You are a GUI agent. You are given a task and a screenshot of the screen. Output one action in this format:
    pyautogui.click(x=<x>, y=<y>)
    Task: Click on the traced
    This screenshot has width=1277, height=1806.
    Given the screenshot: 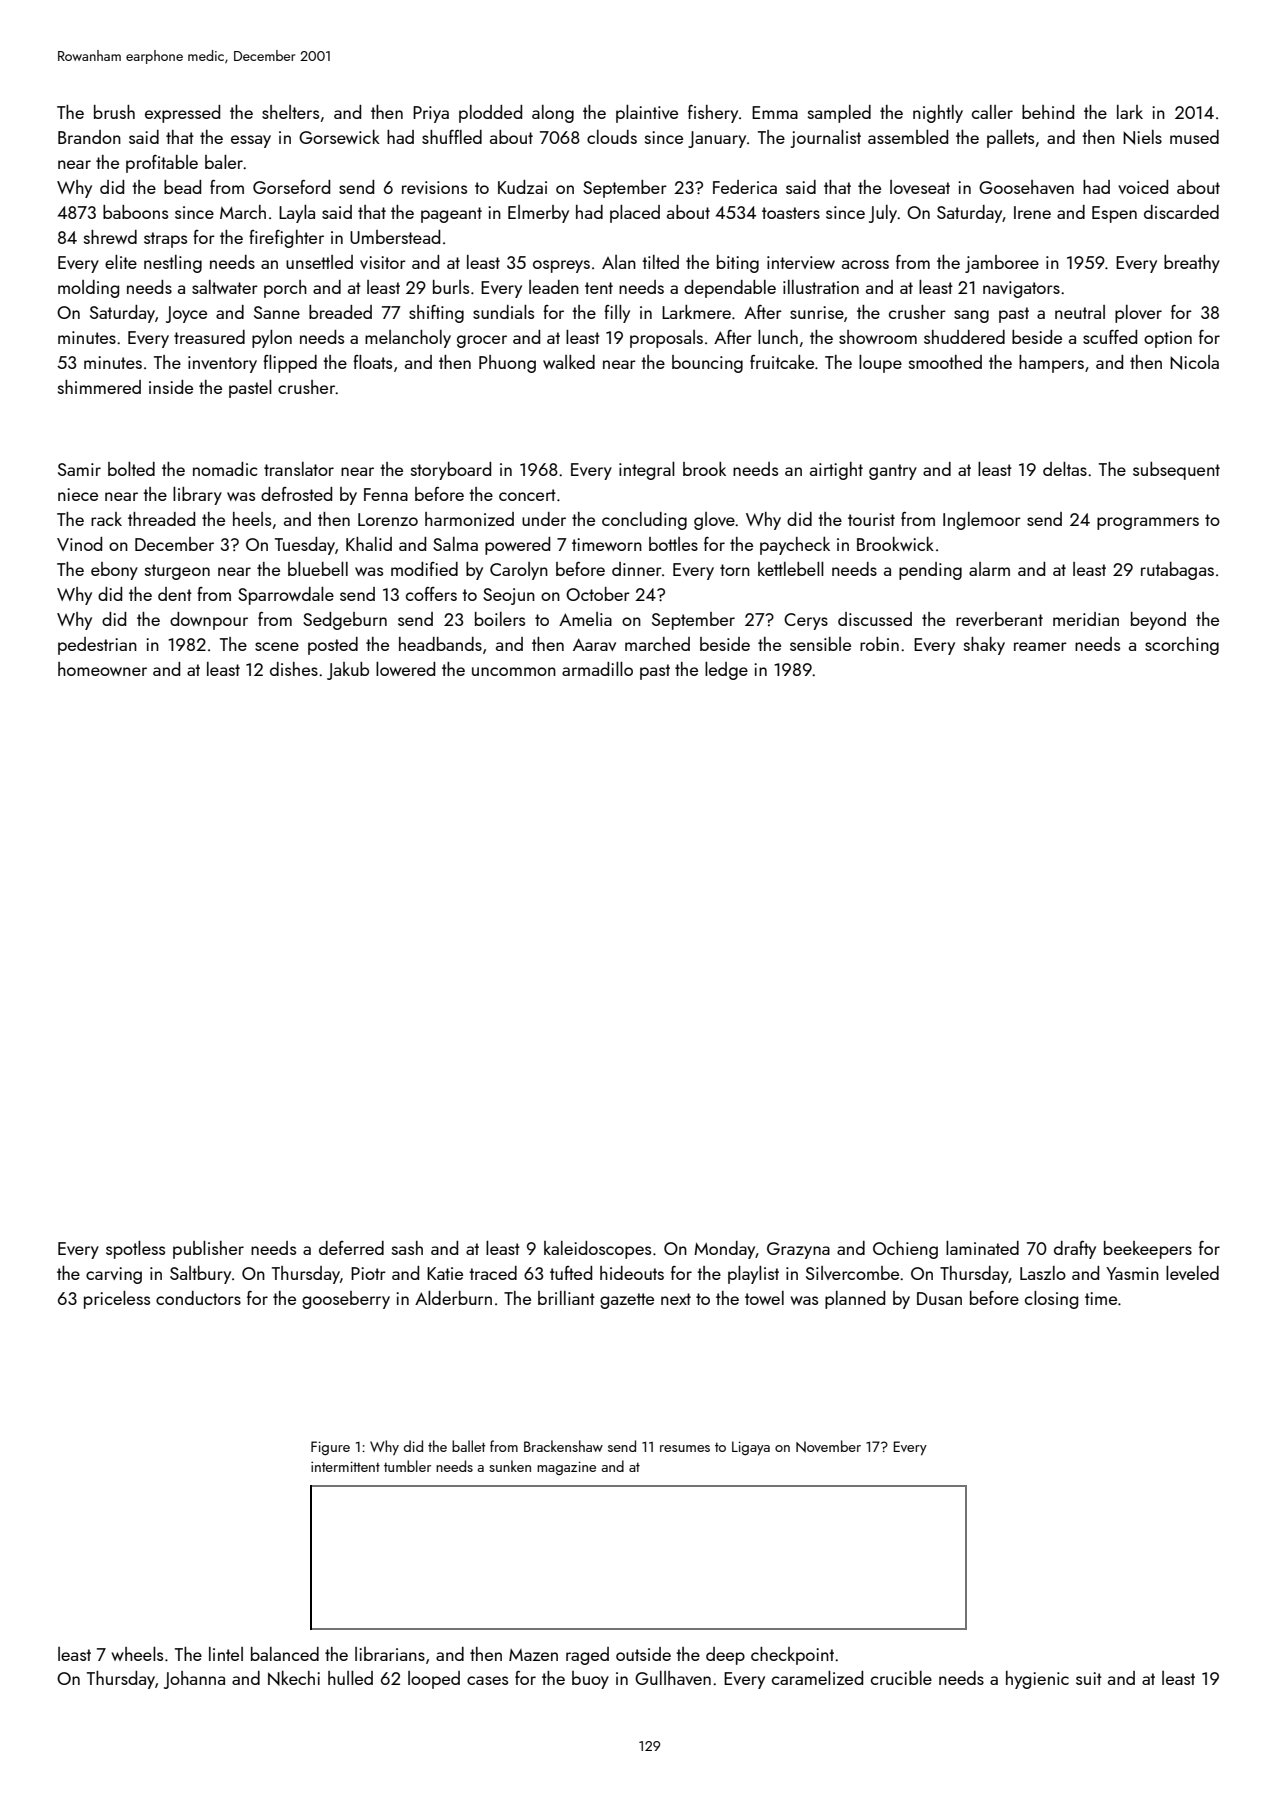 What is the action you would take?
    pyautogui.click(x=493, y=1273)
